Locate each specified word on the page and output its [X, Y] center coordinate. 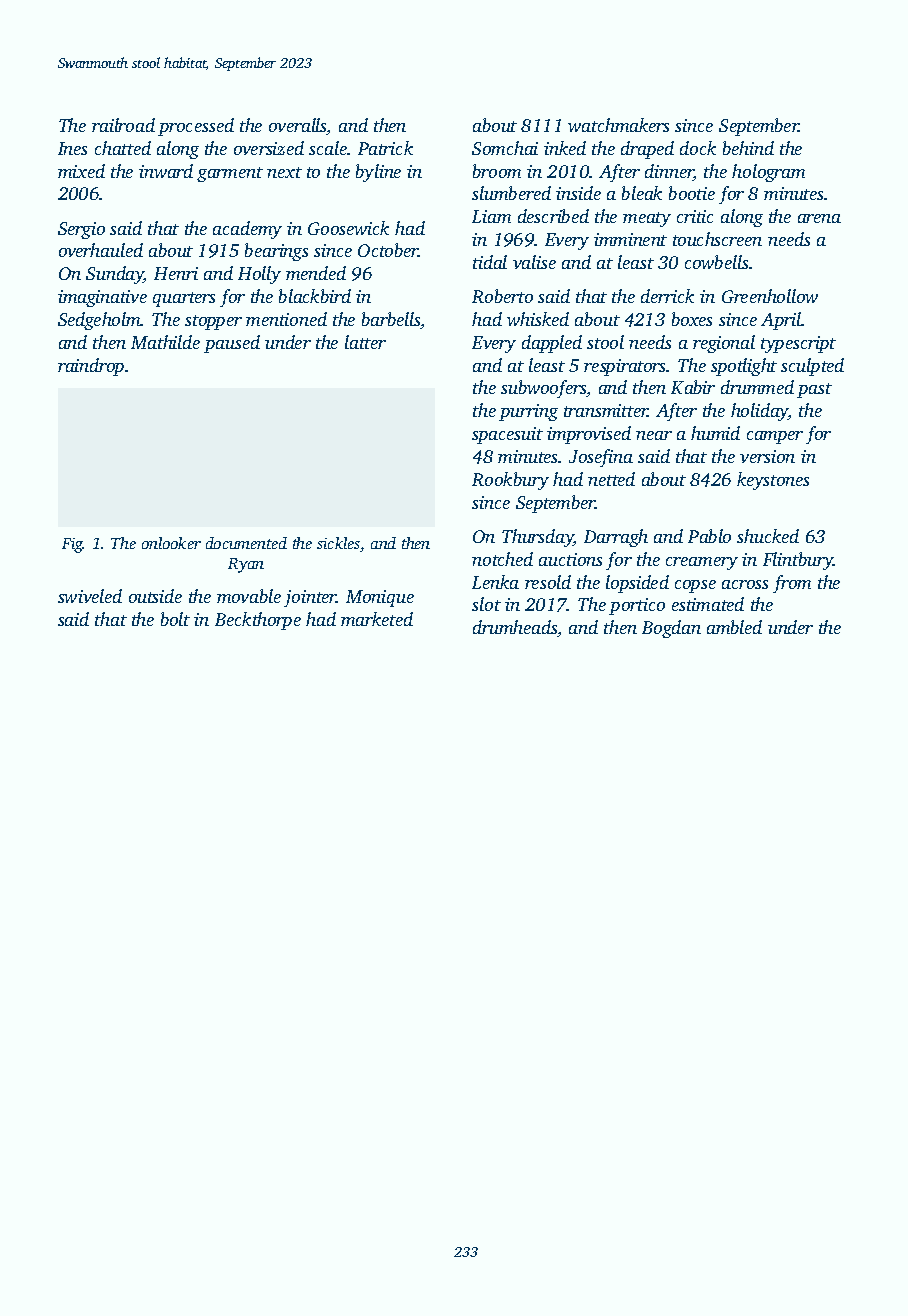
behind [748, 148]
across [745, 584]
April [781, 321]
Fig [72, 545]
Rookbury [510, 481]
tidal [490, 262]
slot [486, 604]
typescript [798, 344]
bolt [175, 619]
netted [611, 479]
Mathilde [165, 342]
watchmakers [618, 125]
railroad [123, 125]
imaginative [102, 298]
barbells [391, 320]
